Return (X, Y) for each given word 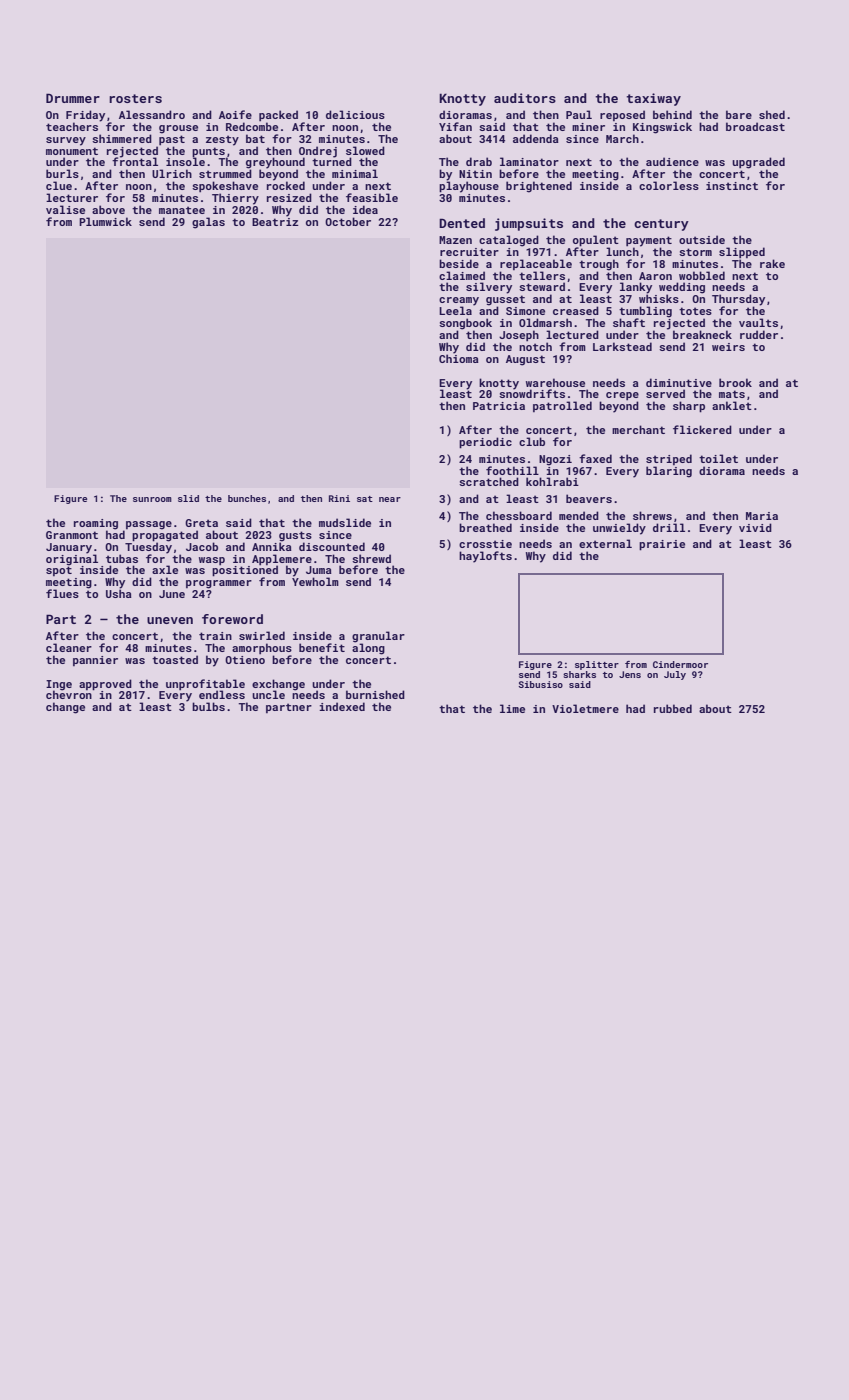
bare (739, 114)
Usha (119, 593)
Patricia (499, 406)
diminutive (679, 382)
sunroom (152, 499)
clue (59, 185)
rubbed (673, 708)
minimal (355, 173)
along (368, 649)
